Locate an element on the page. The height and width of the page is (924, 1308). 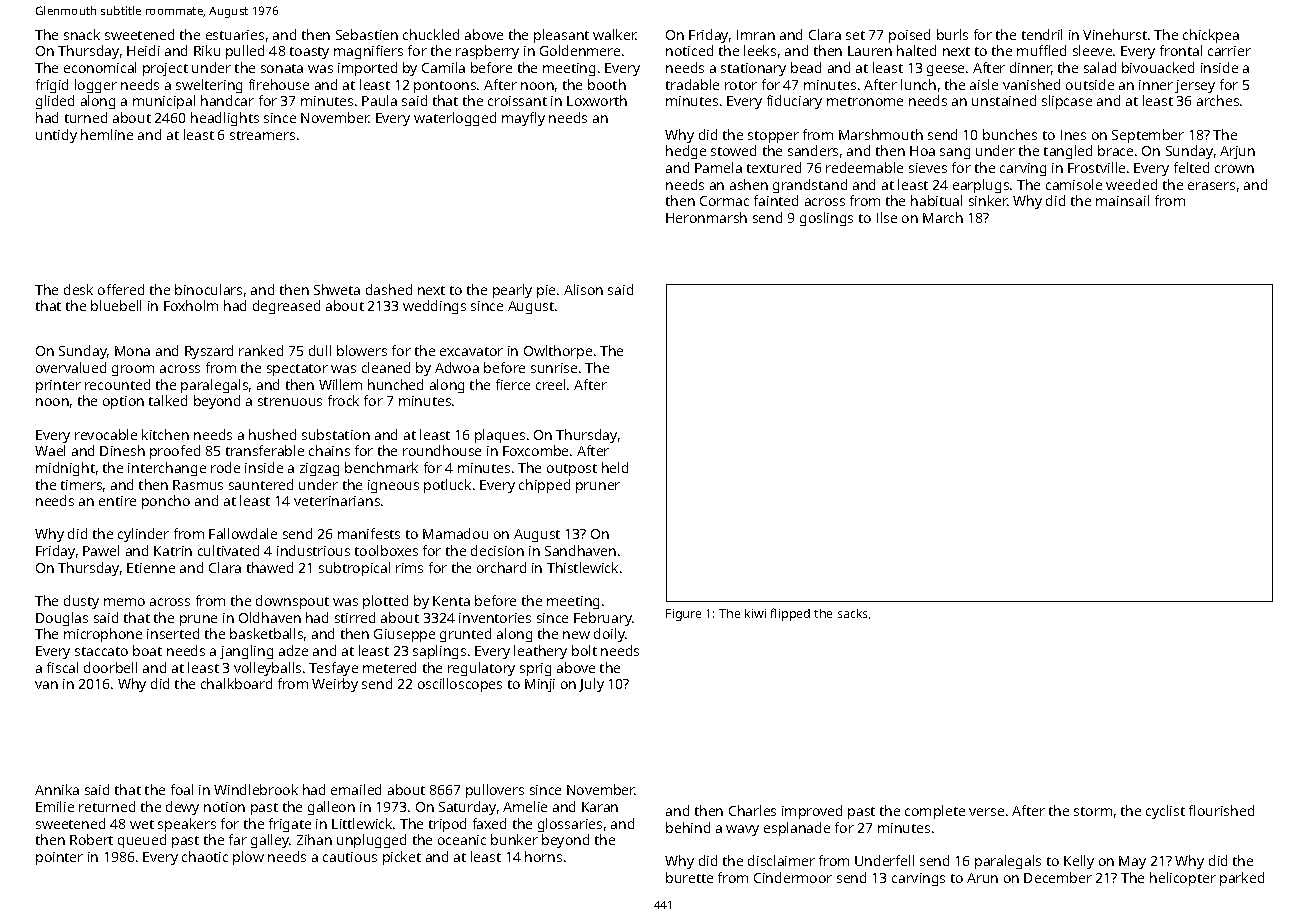
tangled is located at coordinates (1068, 152).
